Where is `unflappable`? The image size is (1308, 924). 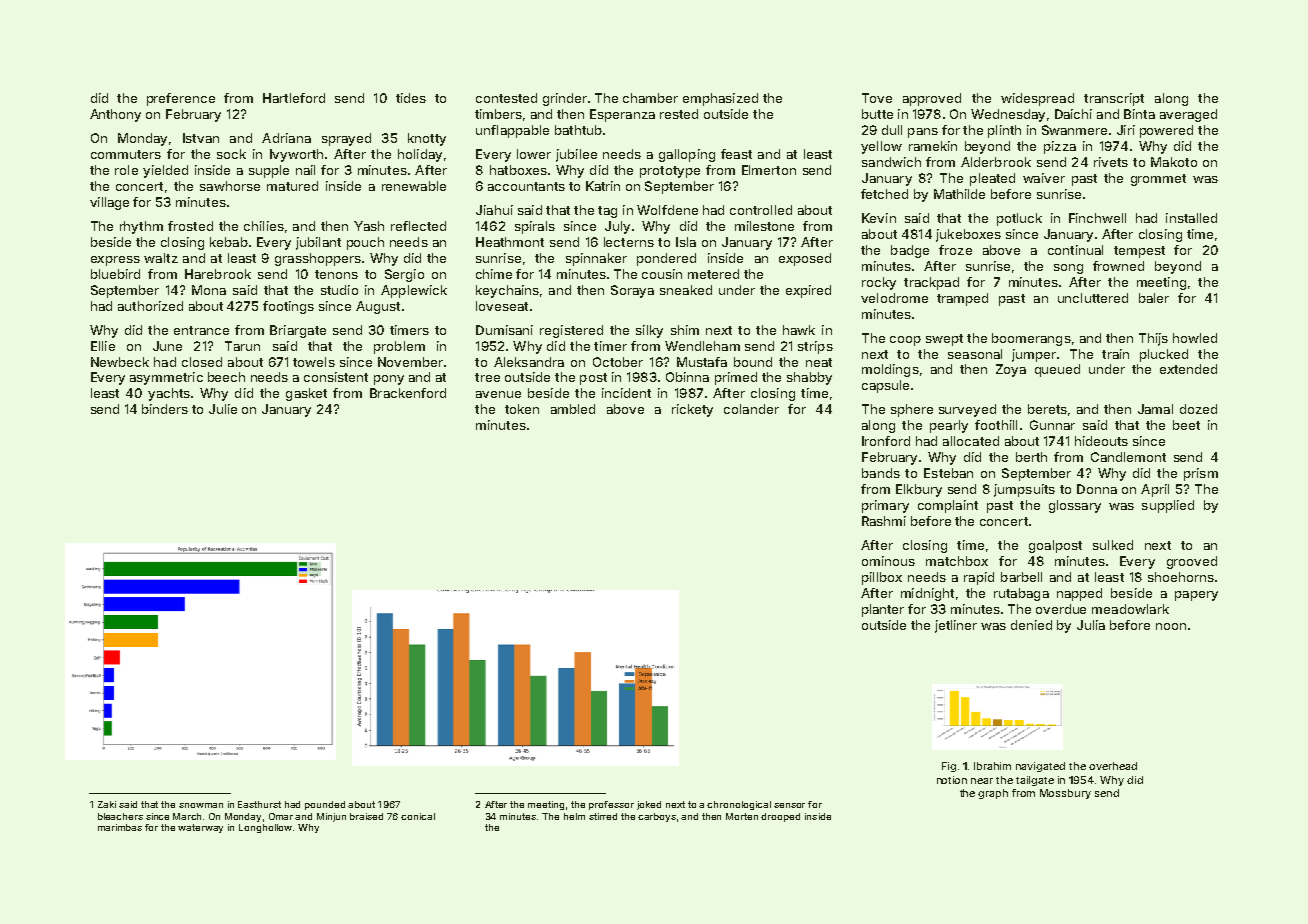 unflappable is located at coordinates (512, 131).
